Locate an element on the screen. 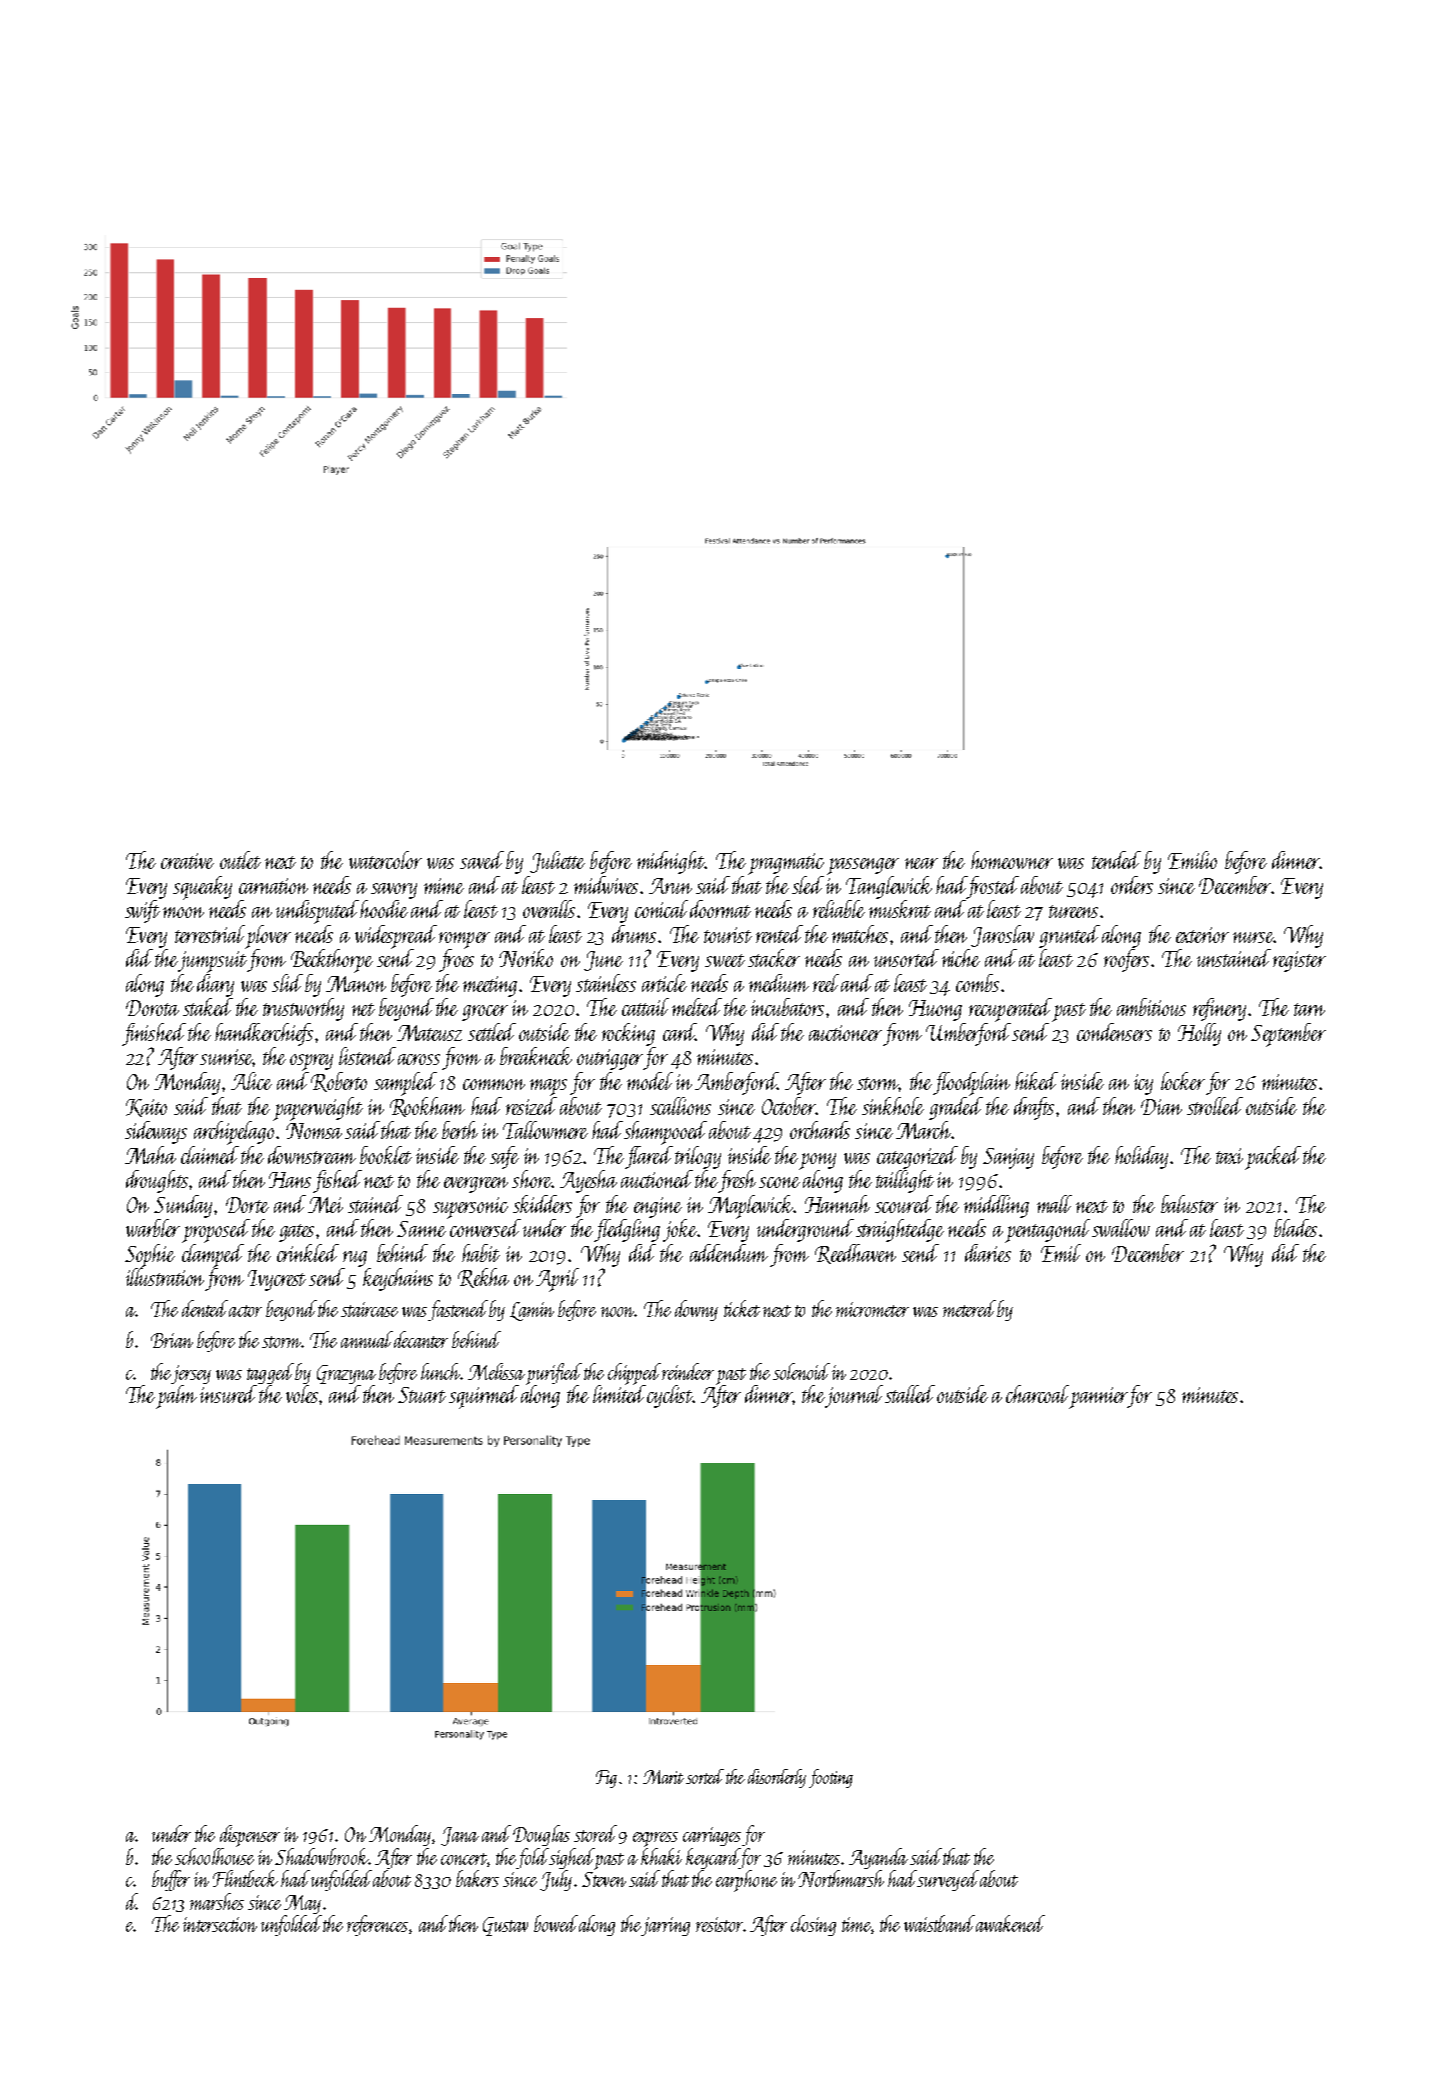  intersection is located at coordinates (220, 1924).
